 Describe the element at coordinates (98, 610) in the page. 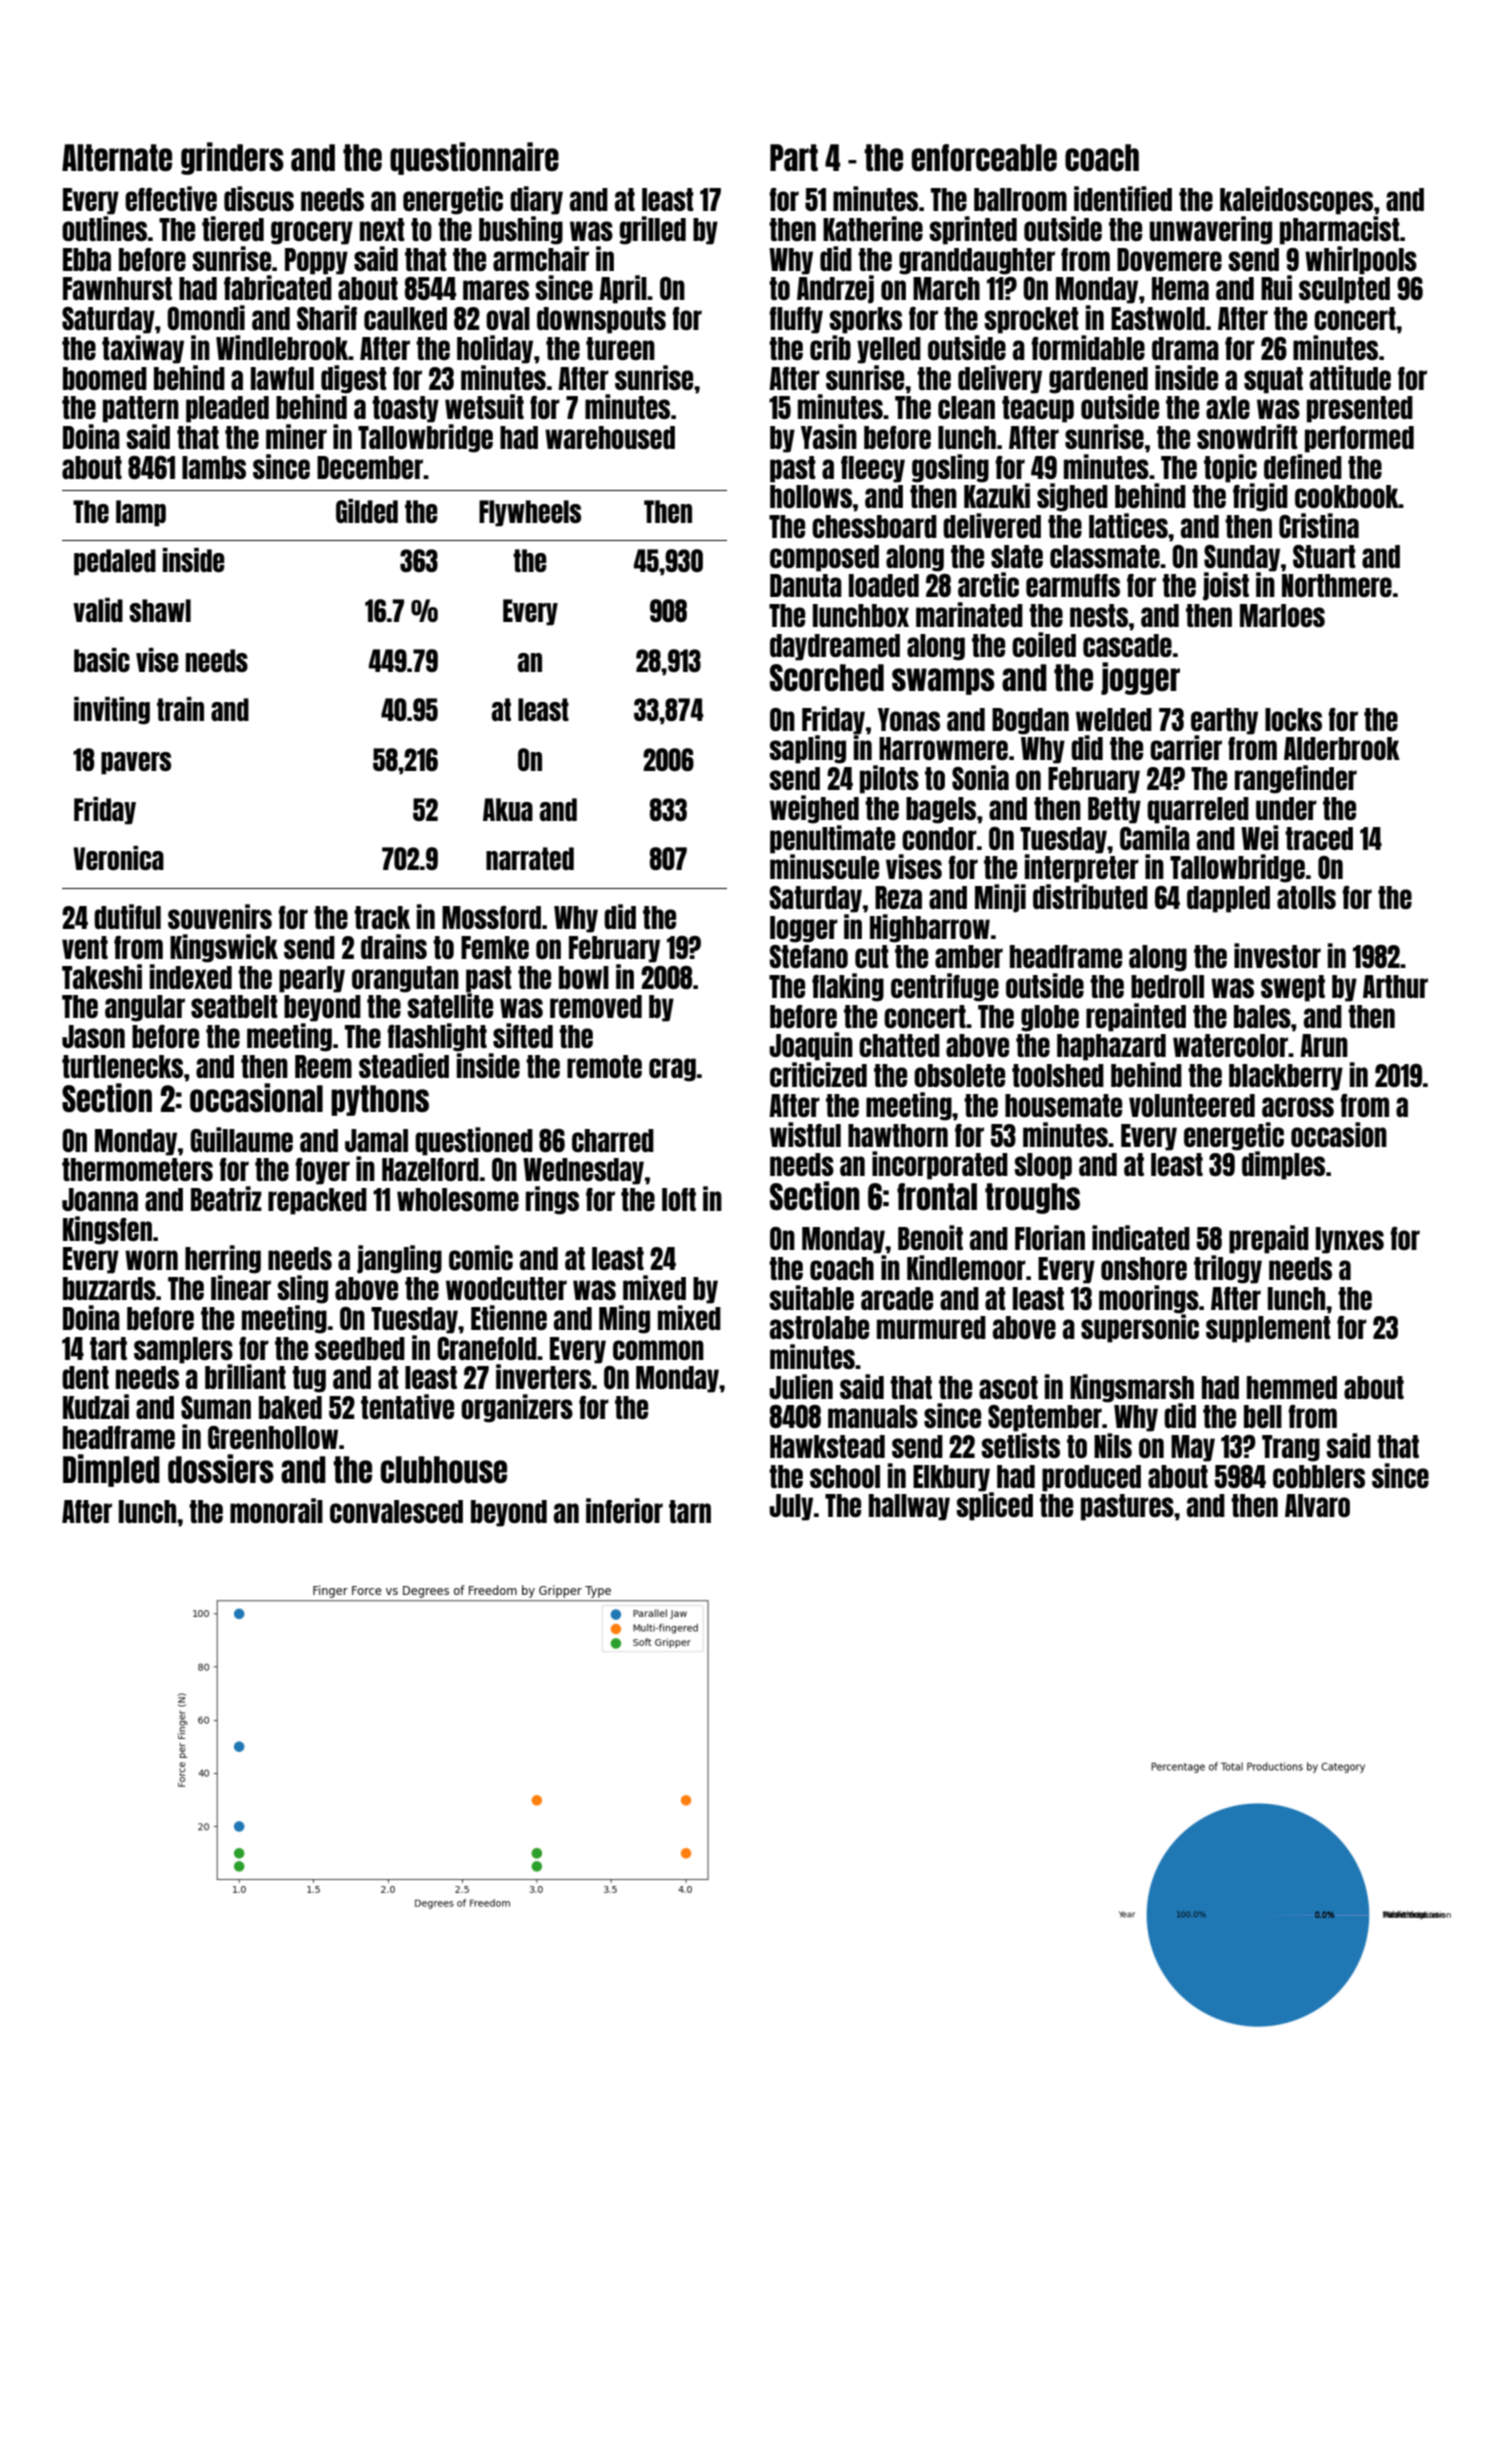

I see `valid` at that location.
